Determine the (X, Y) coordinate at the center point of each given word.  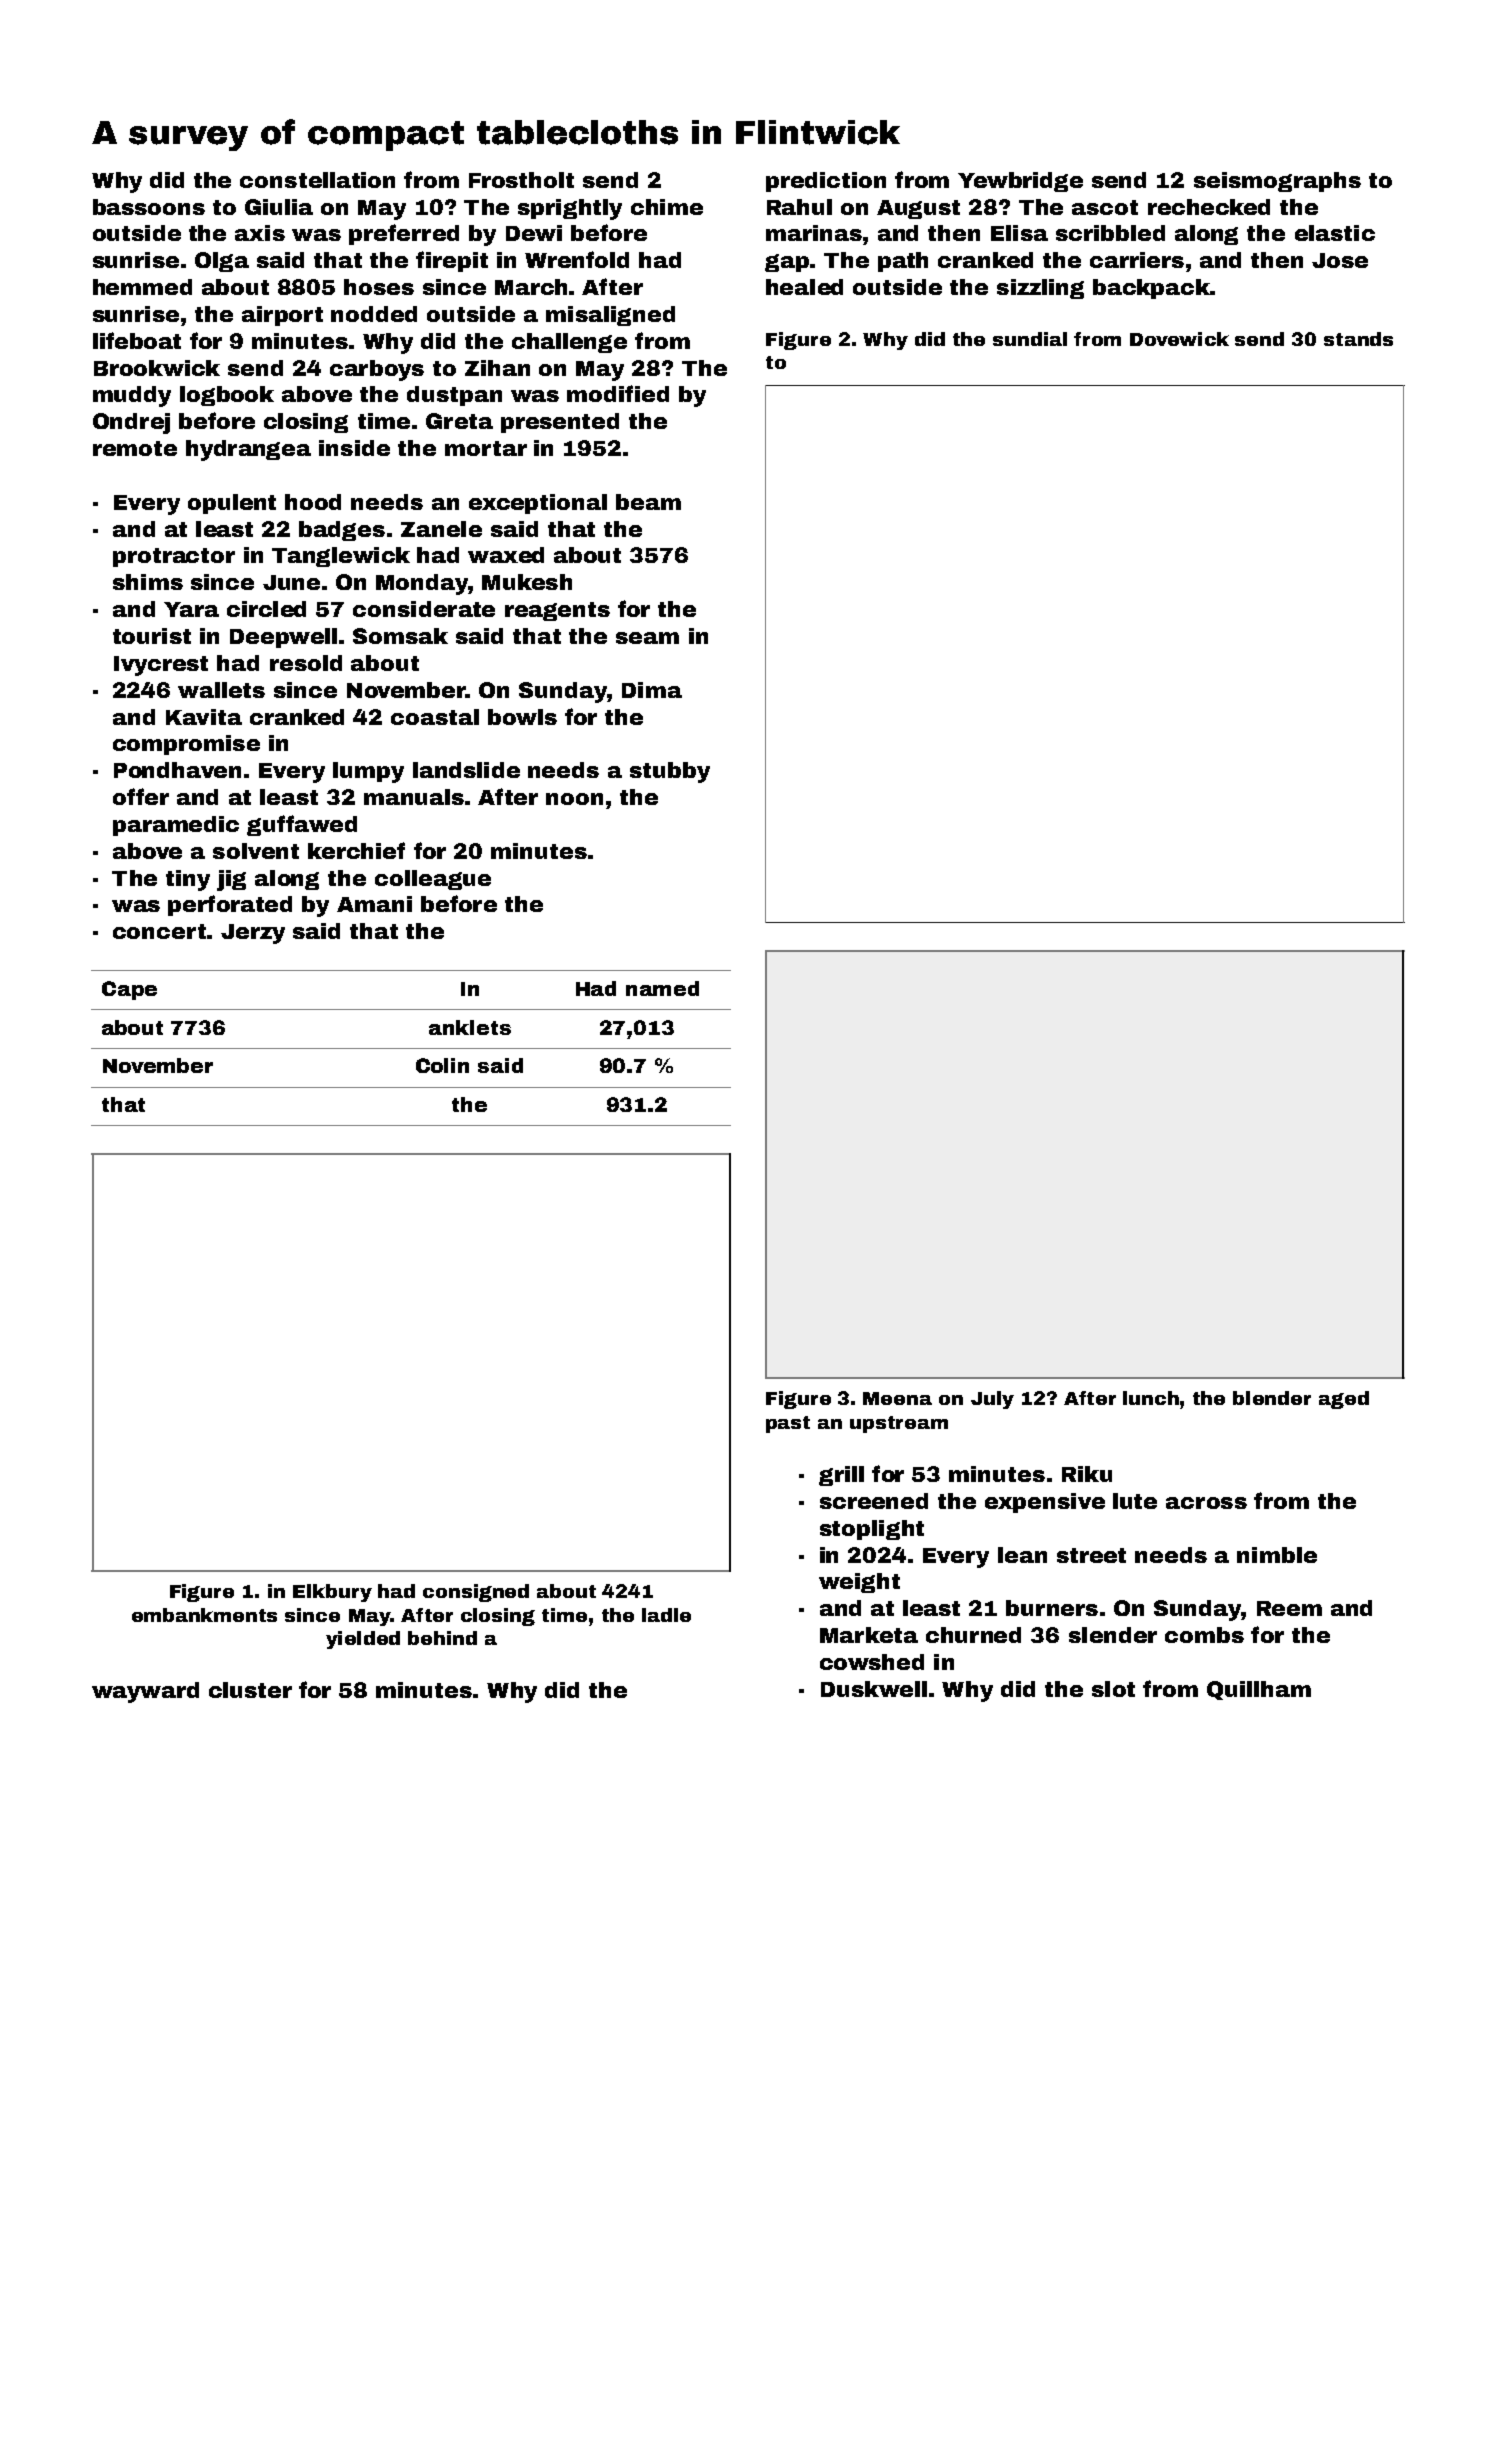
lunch (1151, 1398)
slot (1113, 1689)
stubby (670, 772)
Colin (442, 1065)
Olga (222, 262)
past (788, 1424)
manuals (414, 797)
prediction (826, 182)
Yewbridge (1020, 182)
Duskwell (874, 1689)
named (662, 988)
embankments (204, 1615)
